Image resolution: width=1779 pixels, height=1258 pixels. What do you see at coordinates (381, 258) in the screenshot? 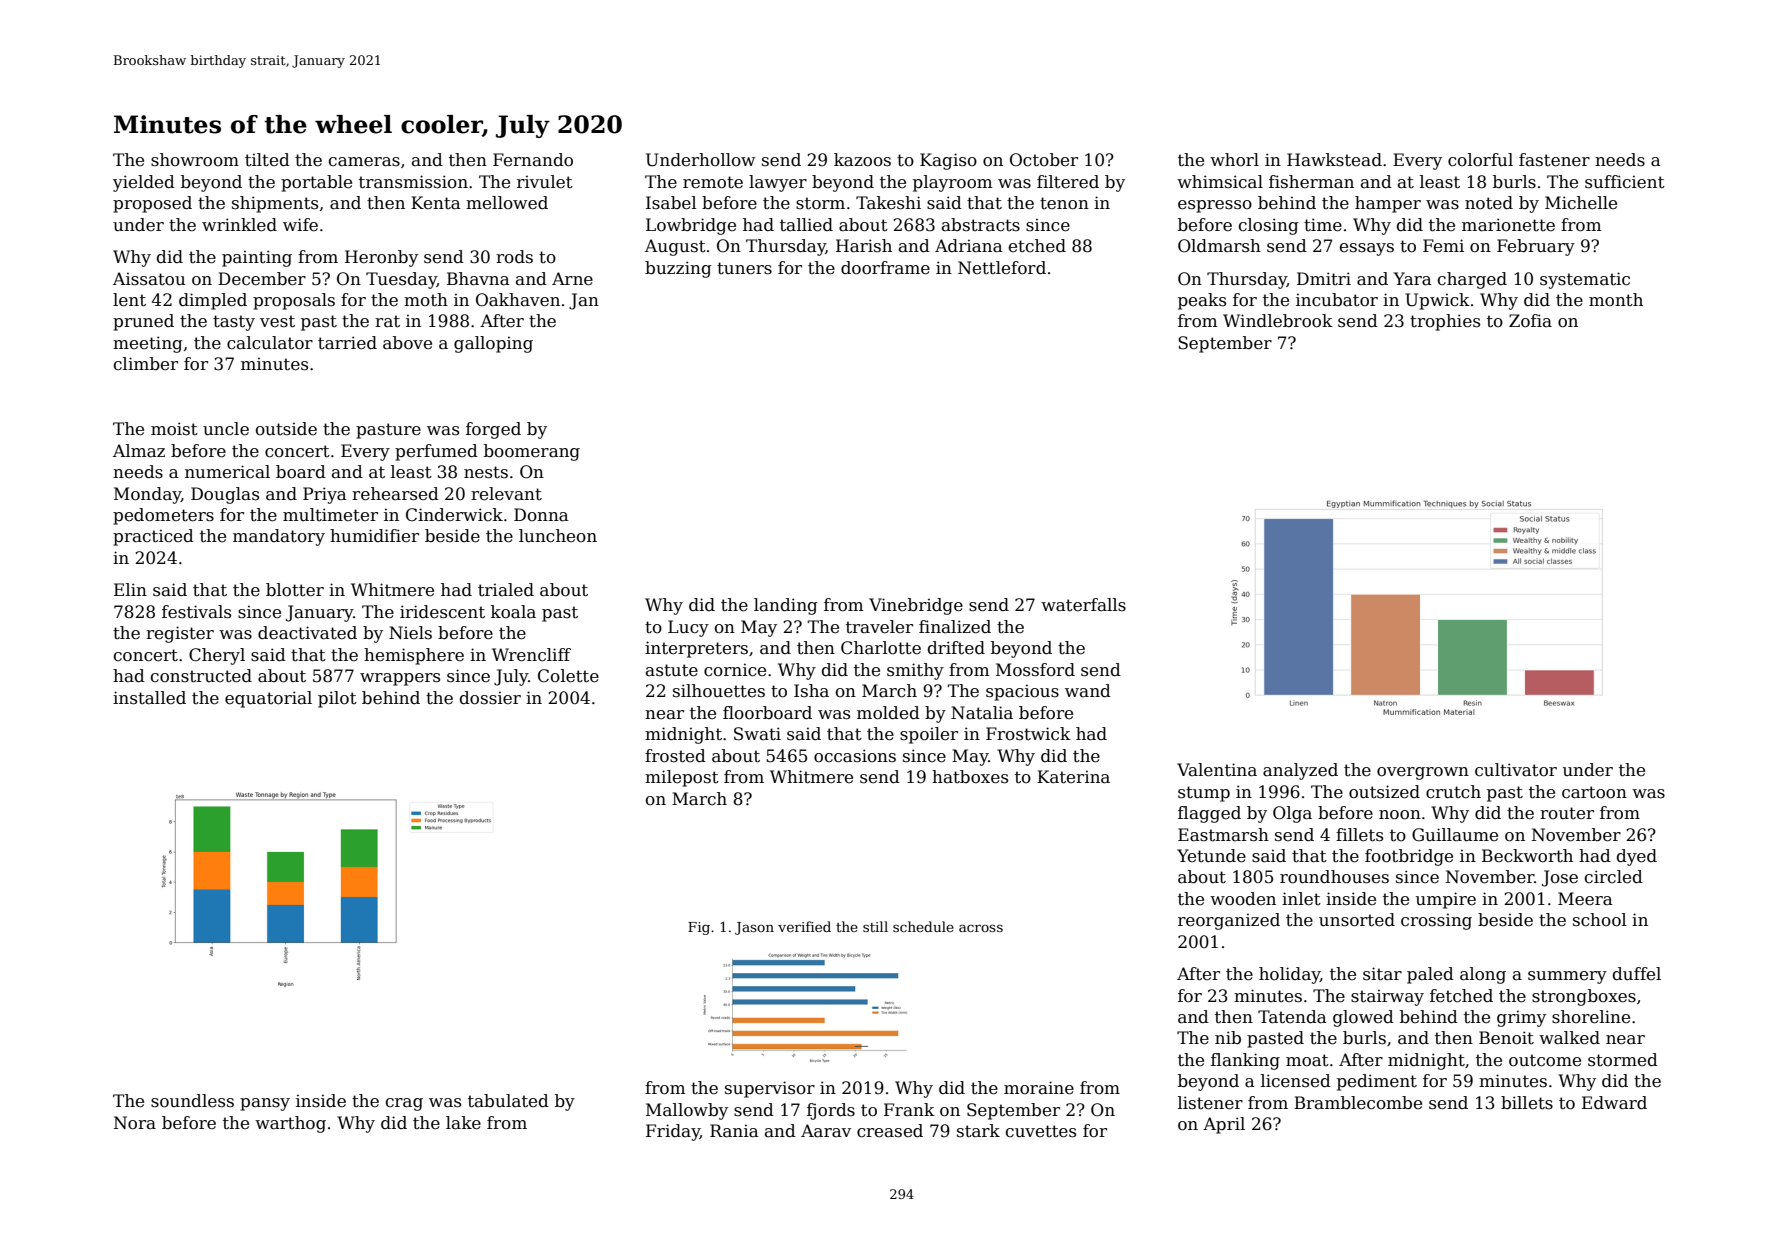
I see `Heronby` at bounding box center [381, 258].
